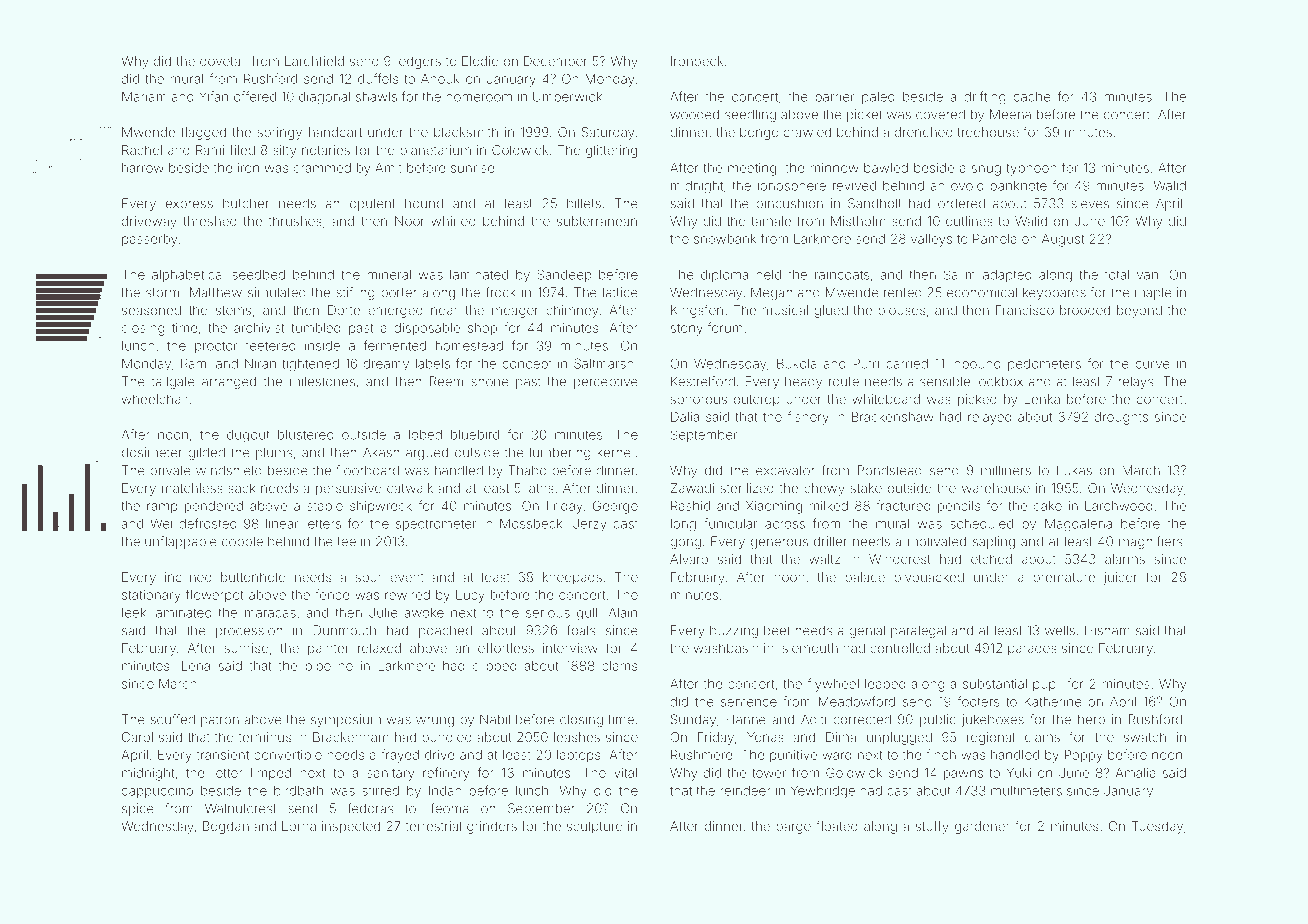 The image size is (1308, 924). What do you see at coordinates (932, 827) in the screenshot?
I see `stuffy` at bounding box center [932, 827].
